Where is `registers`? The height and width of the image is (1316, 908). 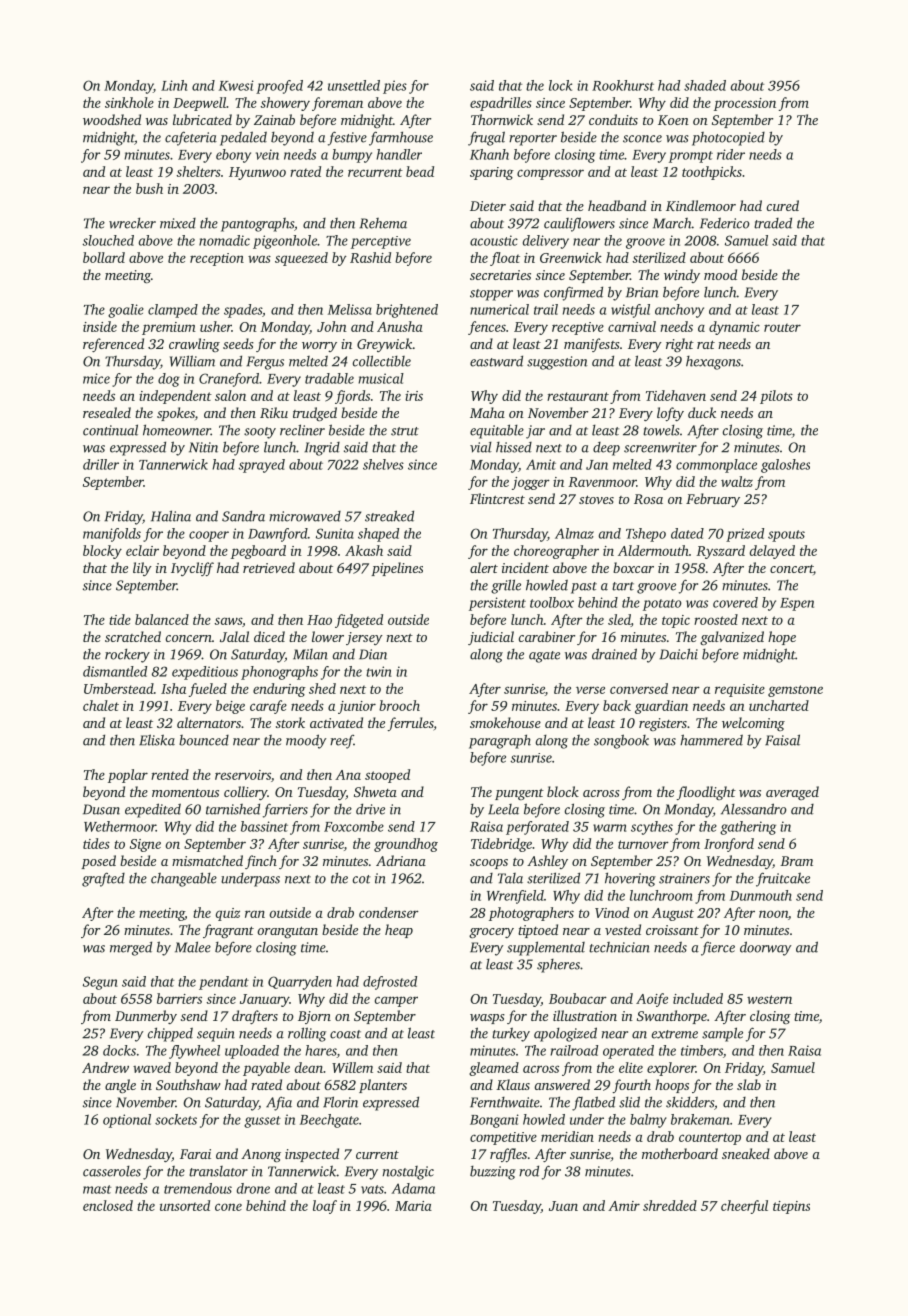
registers is located at coordinates (663, 725).
